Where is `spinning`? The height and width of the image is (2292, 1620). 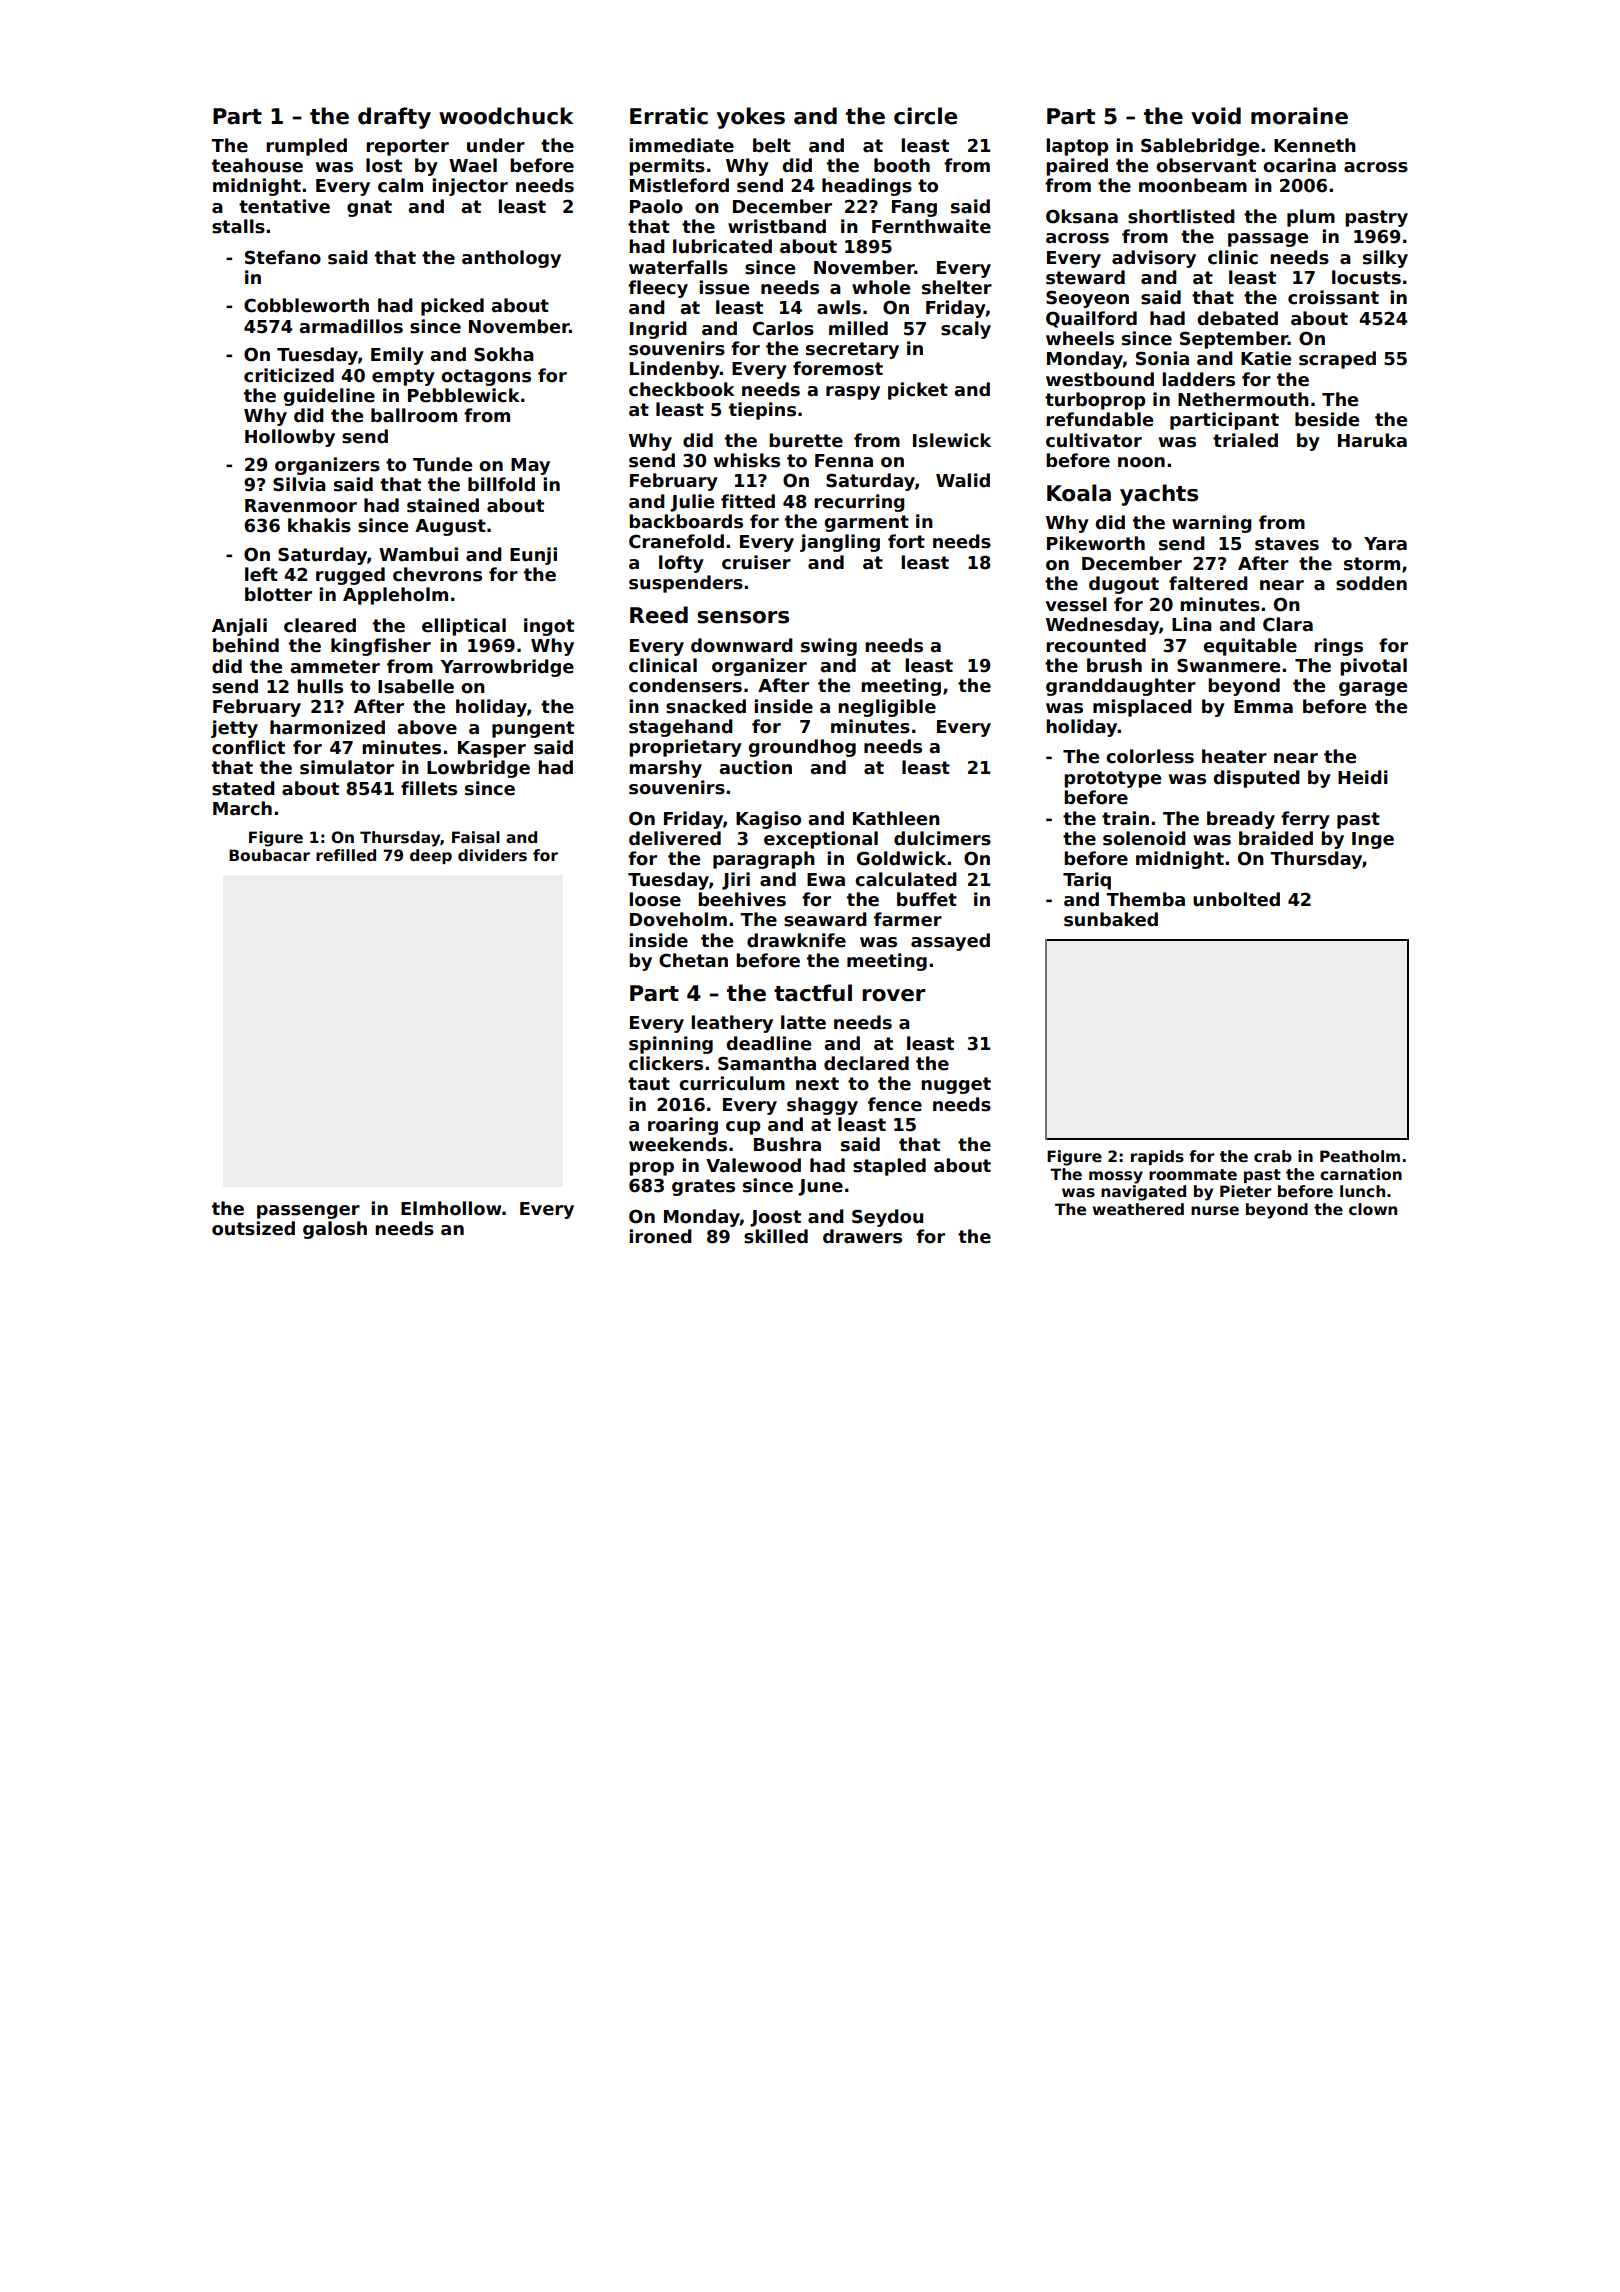 spinning is located at coordinates (671, 1045).
